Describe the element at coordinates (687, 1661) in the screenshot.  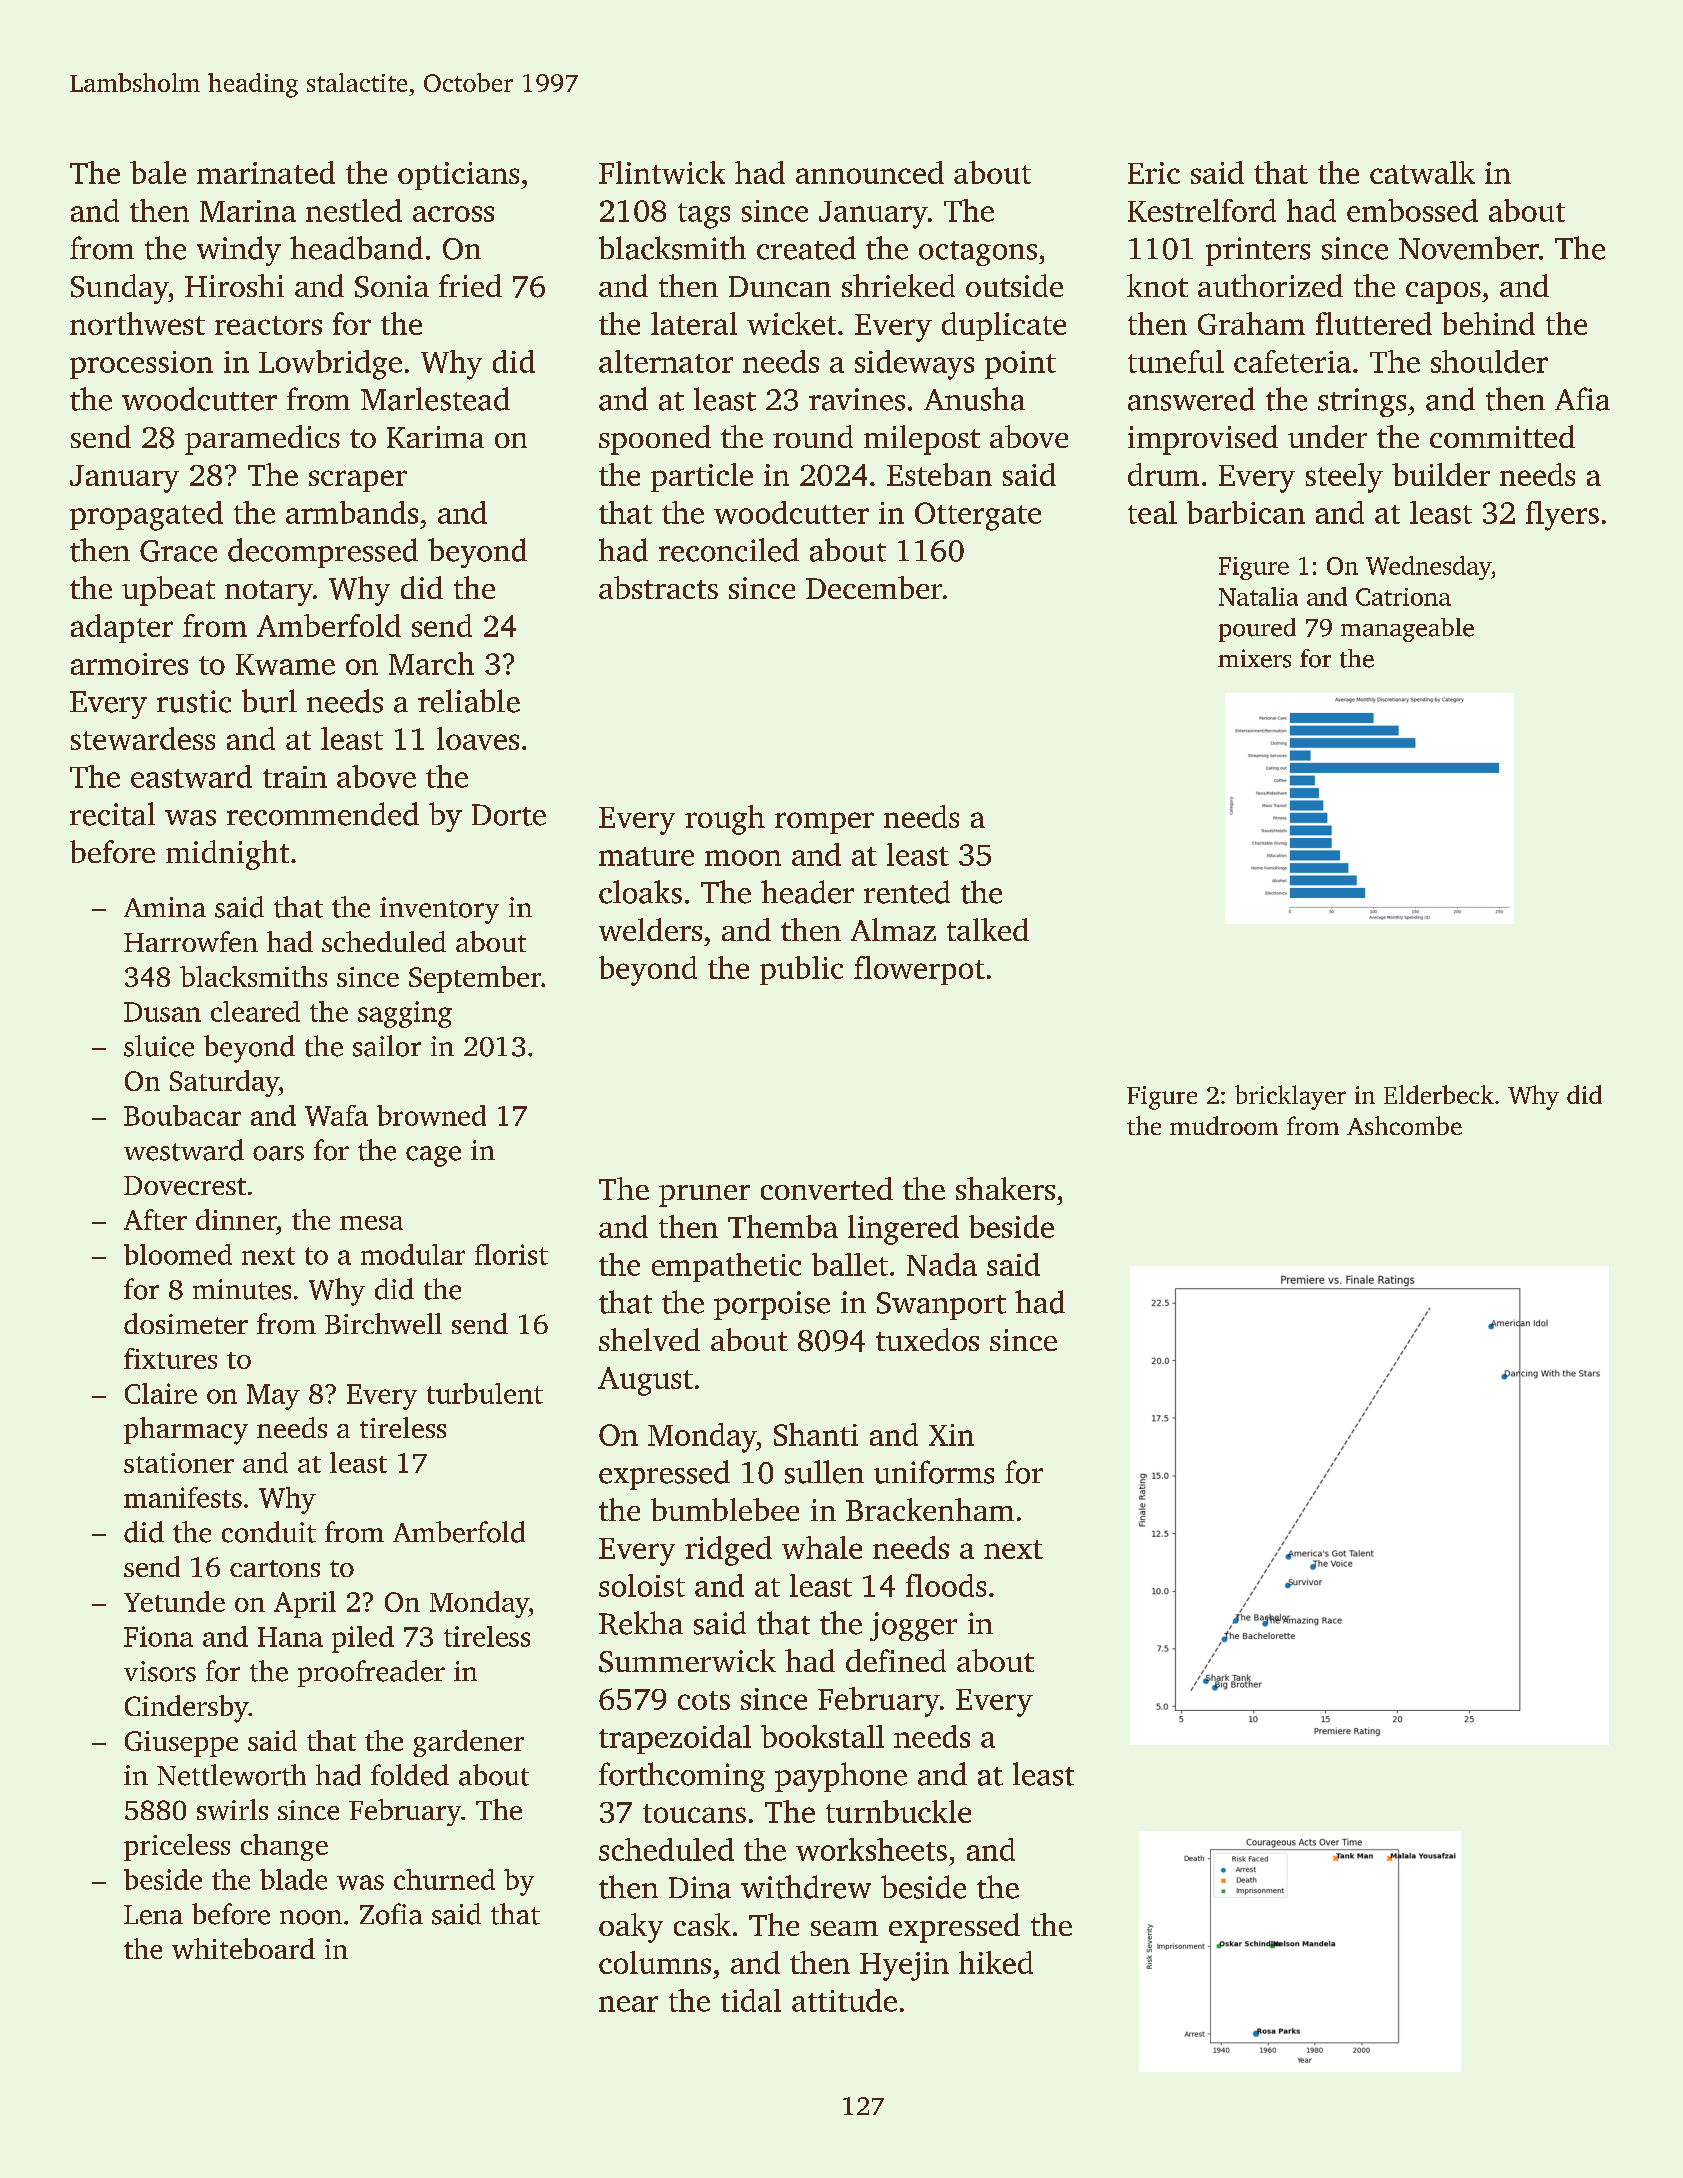
I see `Summerwick` at that location.
